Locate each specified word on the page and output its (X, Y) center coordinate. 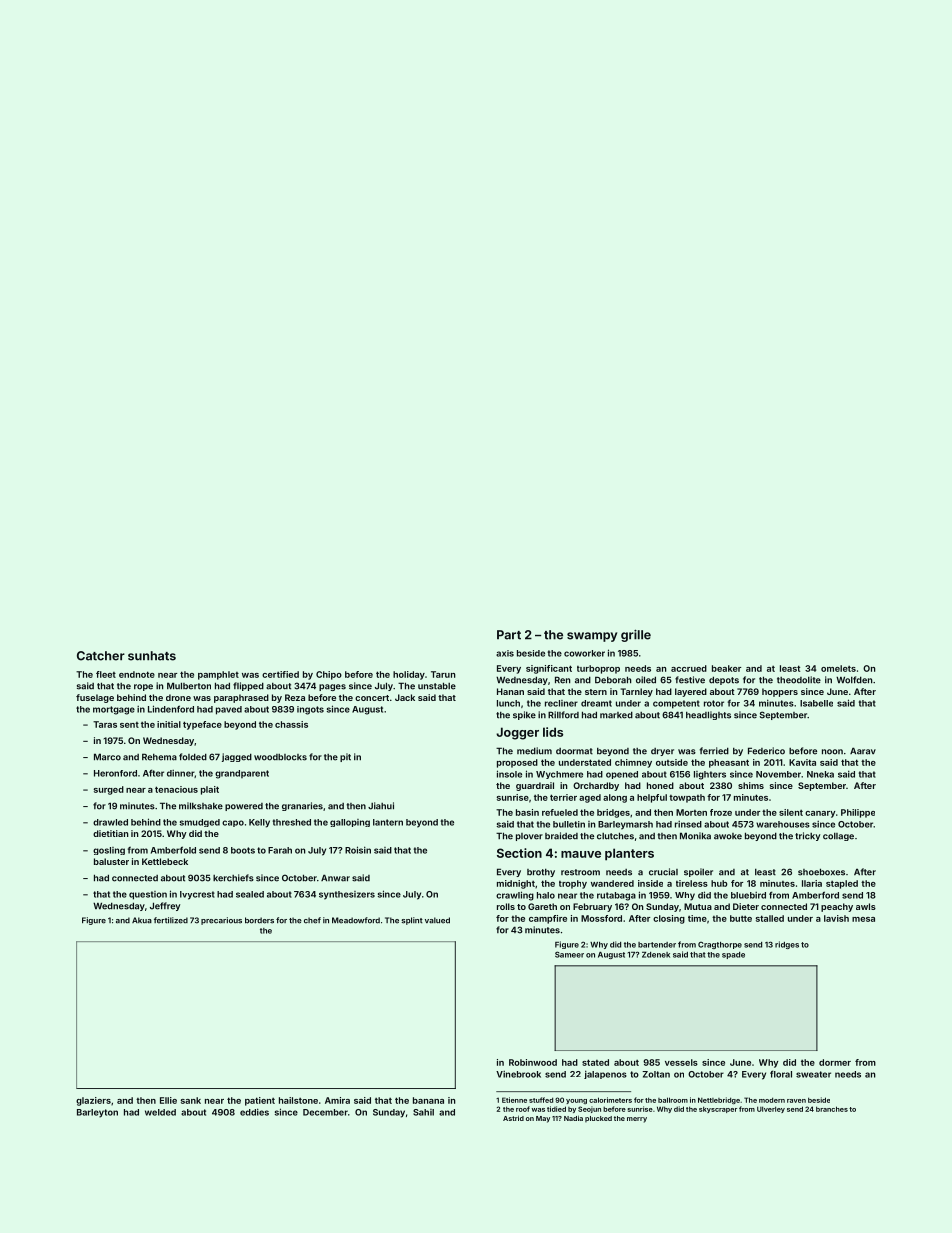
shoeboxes (821, 872)
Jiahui (381, 806)
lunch (508, 703)
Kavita (802, 762)
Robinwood (533, 1062)
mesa (863, 919)
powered (244, 807)
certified (280, 674)
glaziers (93, 1101)
